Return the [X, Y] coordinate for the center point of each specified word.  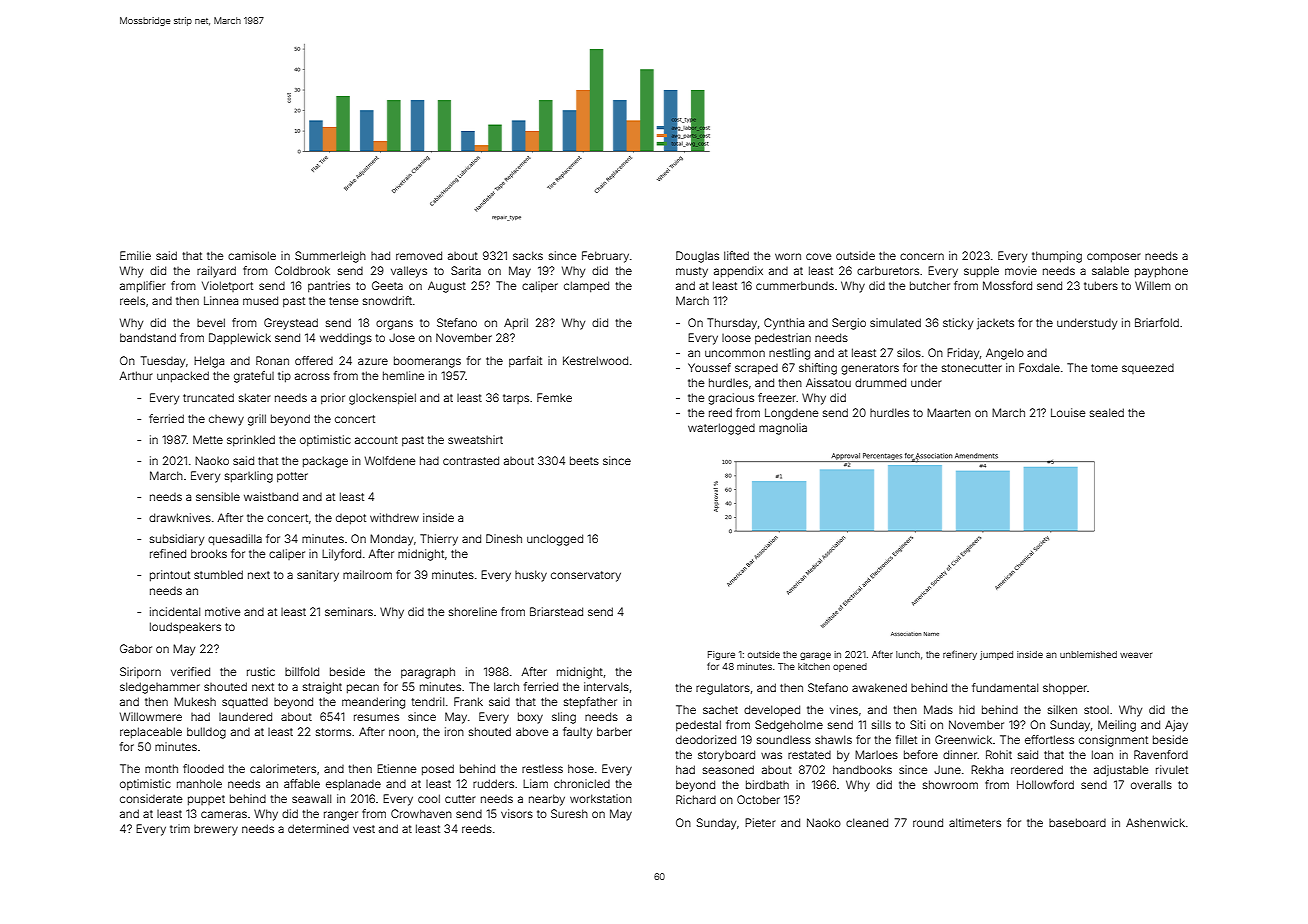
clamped [586, 286]
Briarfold [1157, 322]
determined [318, 828]
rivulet [1172, 769]
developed [772, 711]
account [376, 440]
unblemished [1088, 654]
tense [343, 301]
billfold [302, 671]
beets [584, 460]
